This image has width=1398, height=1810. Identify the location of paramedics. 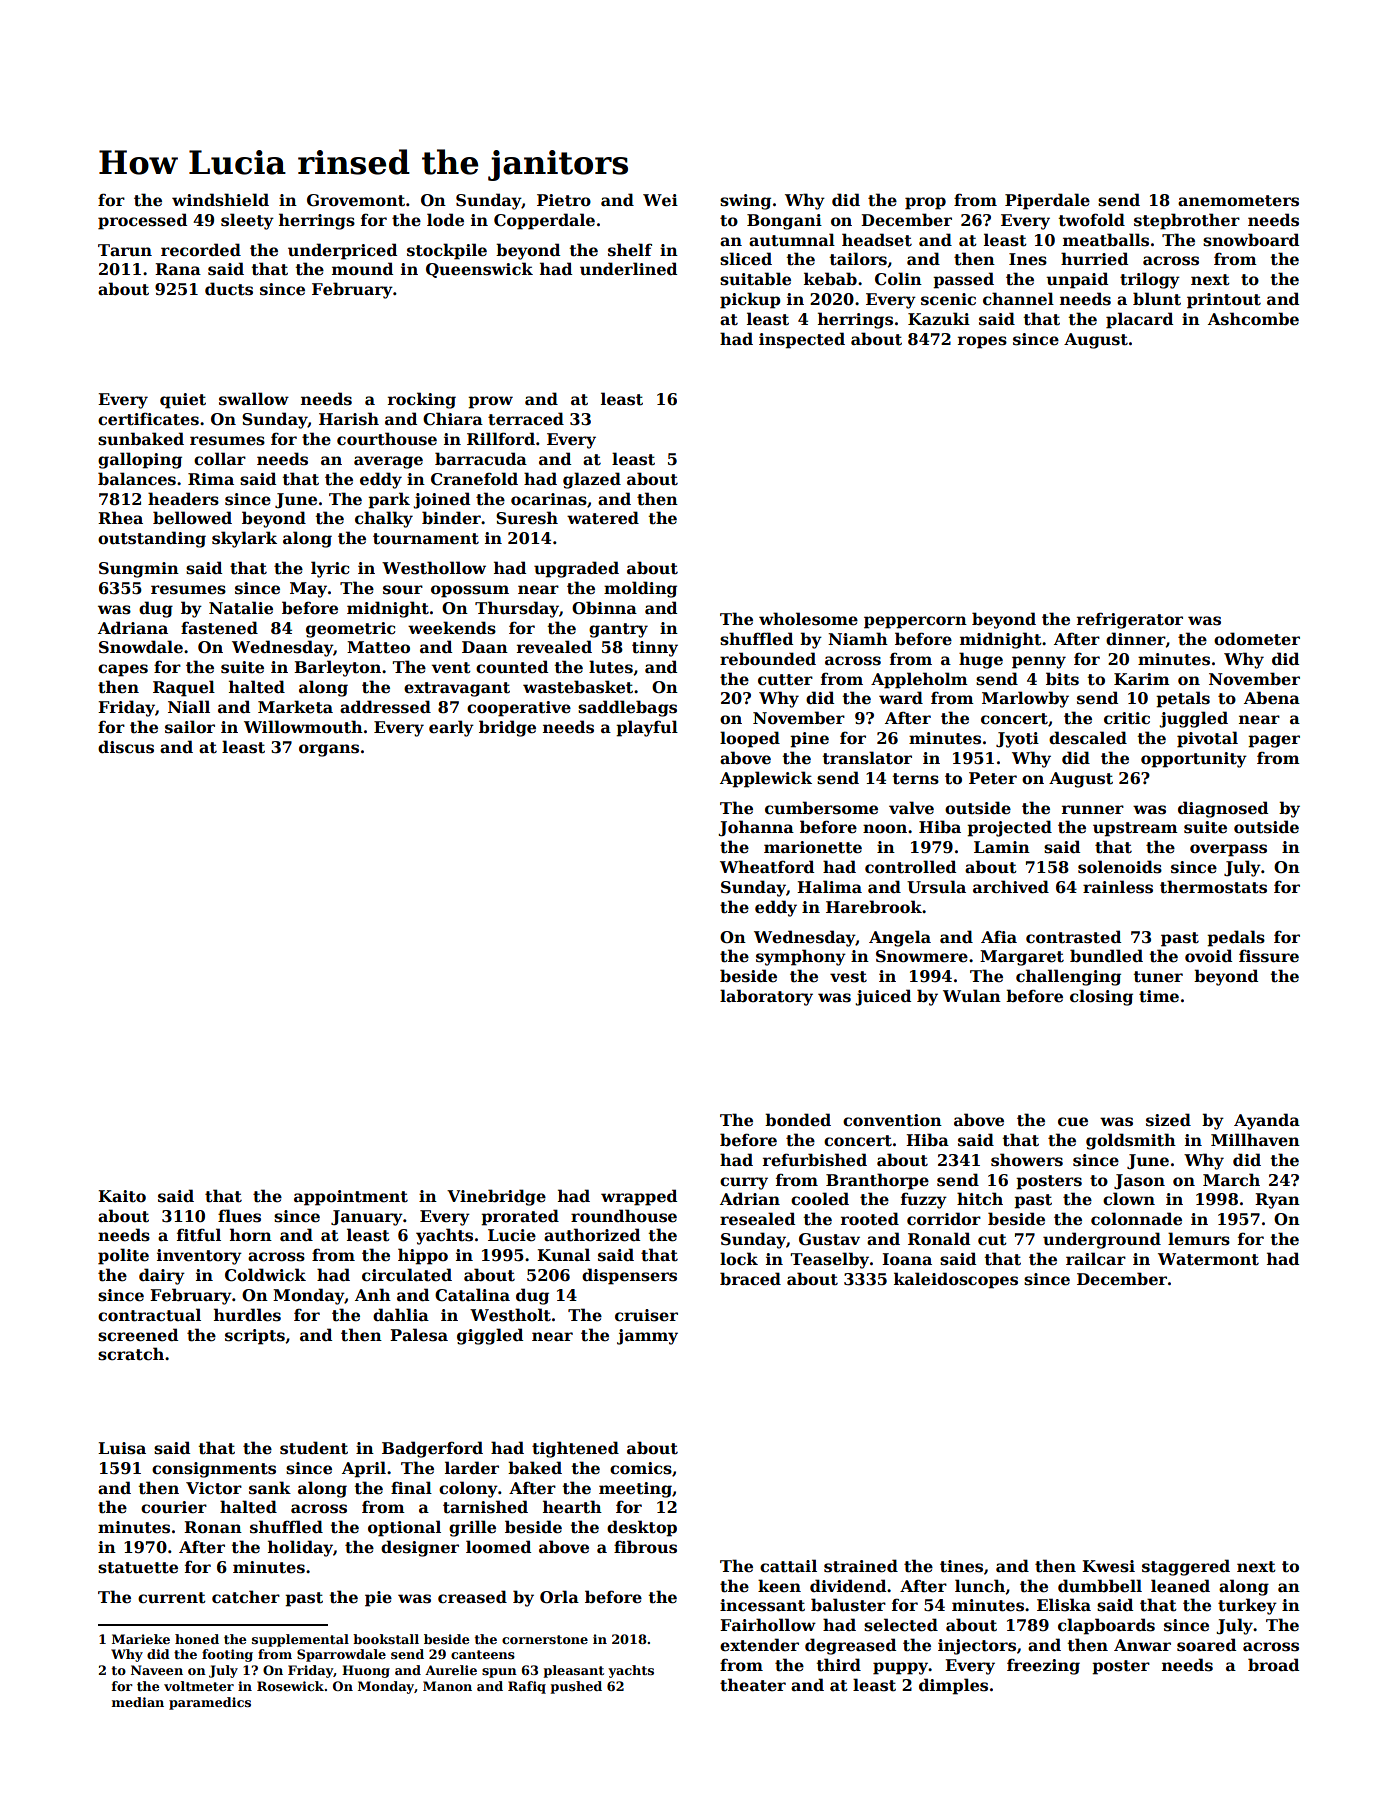
(210, 1703).
